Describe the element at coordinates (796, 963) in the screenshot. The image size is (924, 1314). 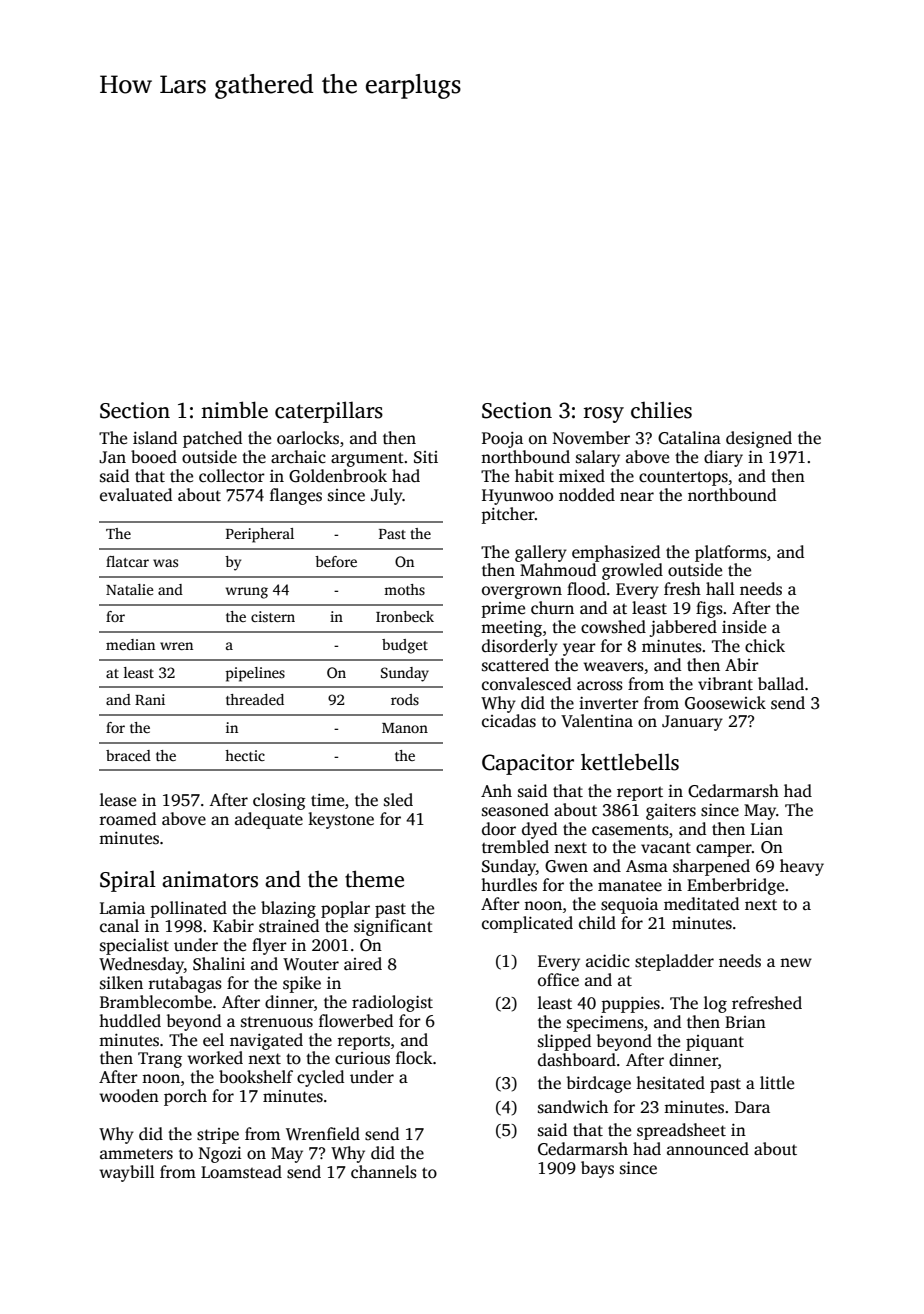
I see `new` at that location.
